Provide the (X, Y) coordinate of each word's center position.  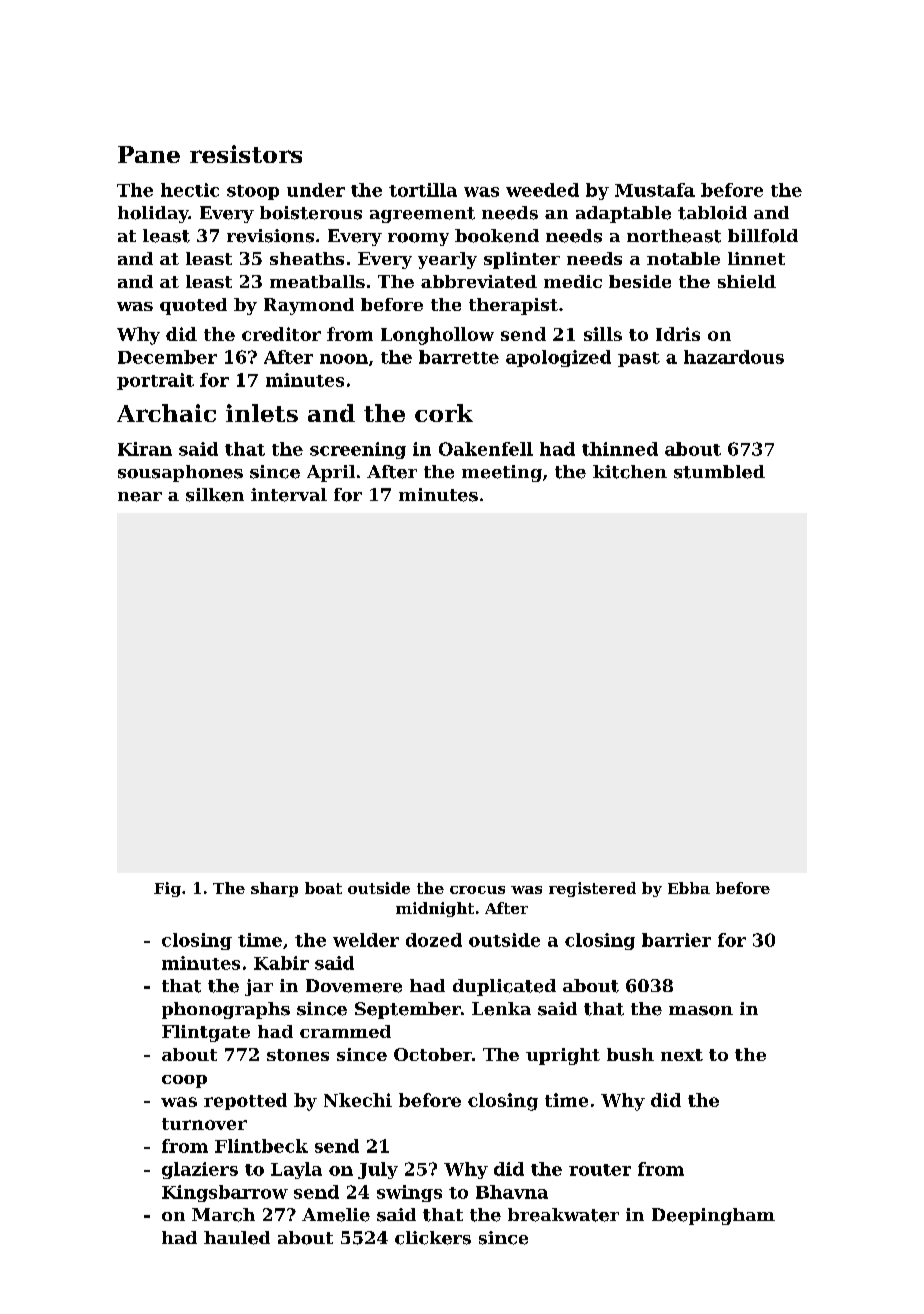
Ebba (689, 888)
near (140, 497)
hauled (237, 1238)
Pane (149, 154)
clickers (433, 1238)
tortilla (423, 190)
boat (323, 888)
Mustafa (655, 190)
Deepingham (713, 1216)
